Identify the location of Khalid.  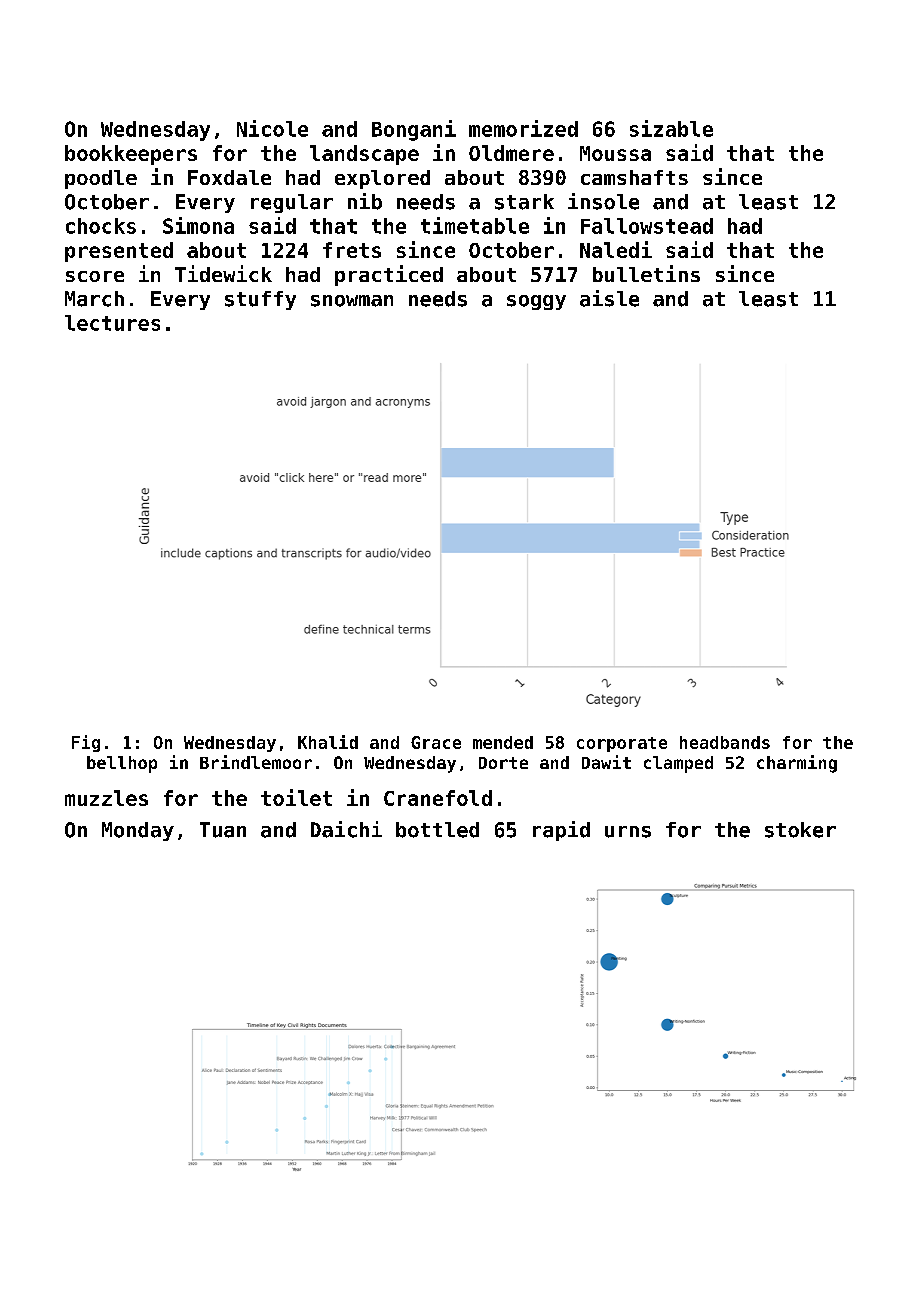
(328, 742).
